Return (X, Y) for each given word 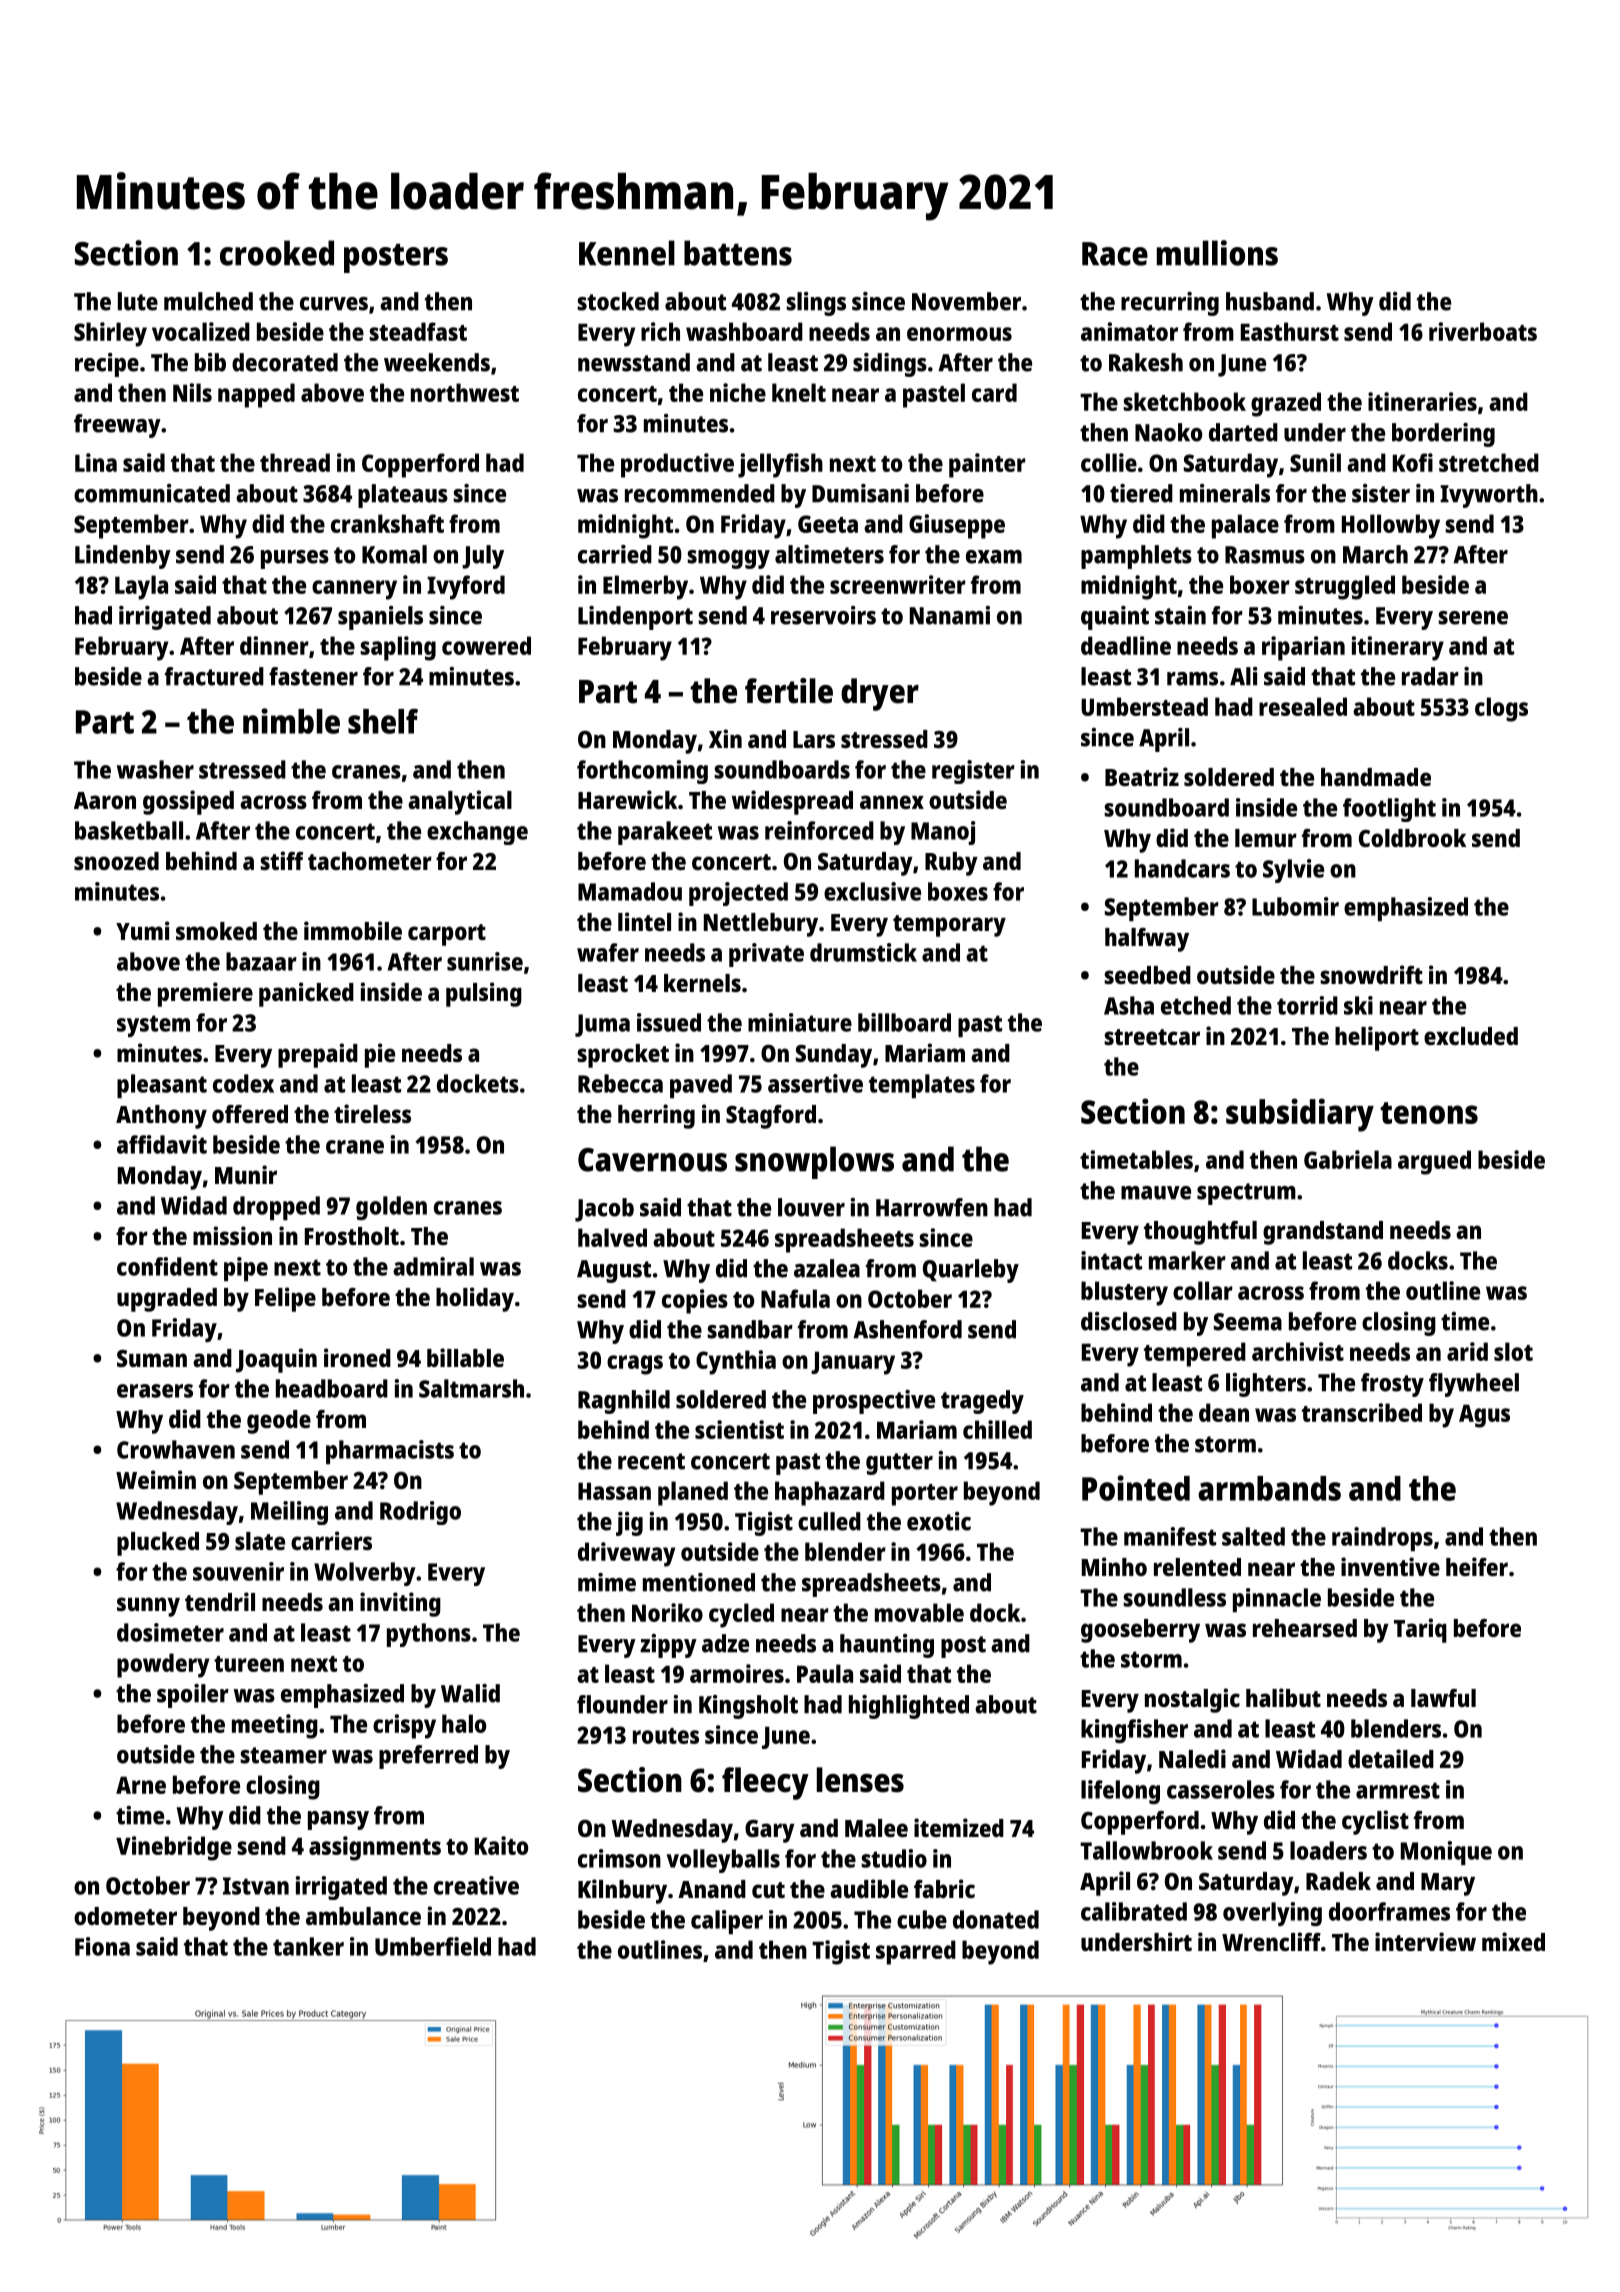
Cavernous (652, 1160)
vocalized (201, 331)
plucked (158, 1544)
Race (1115, 254)
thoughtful (1200, 1233)
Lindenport (635, 618)
